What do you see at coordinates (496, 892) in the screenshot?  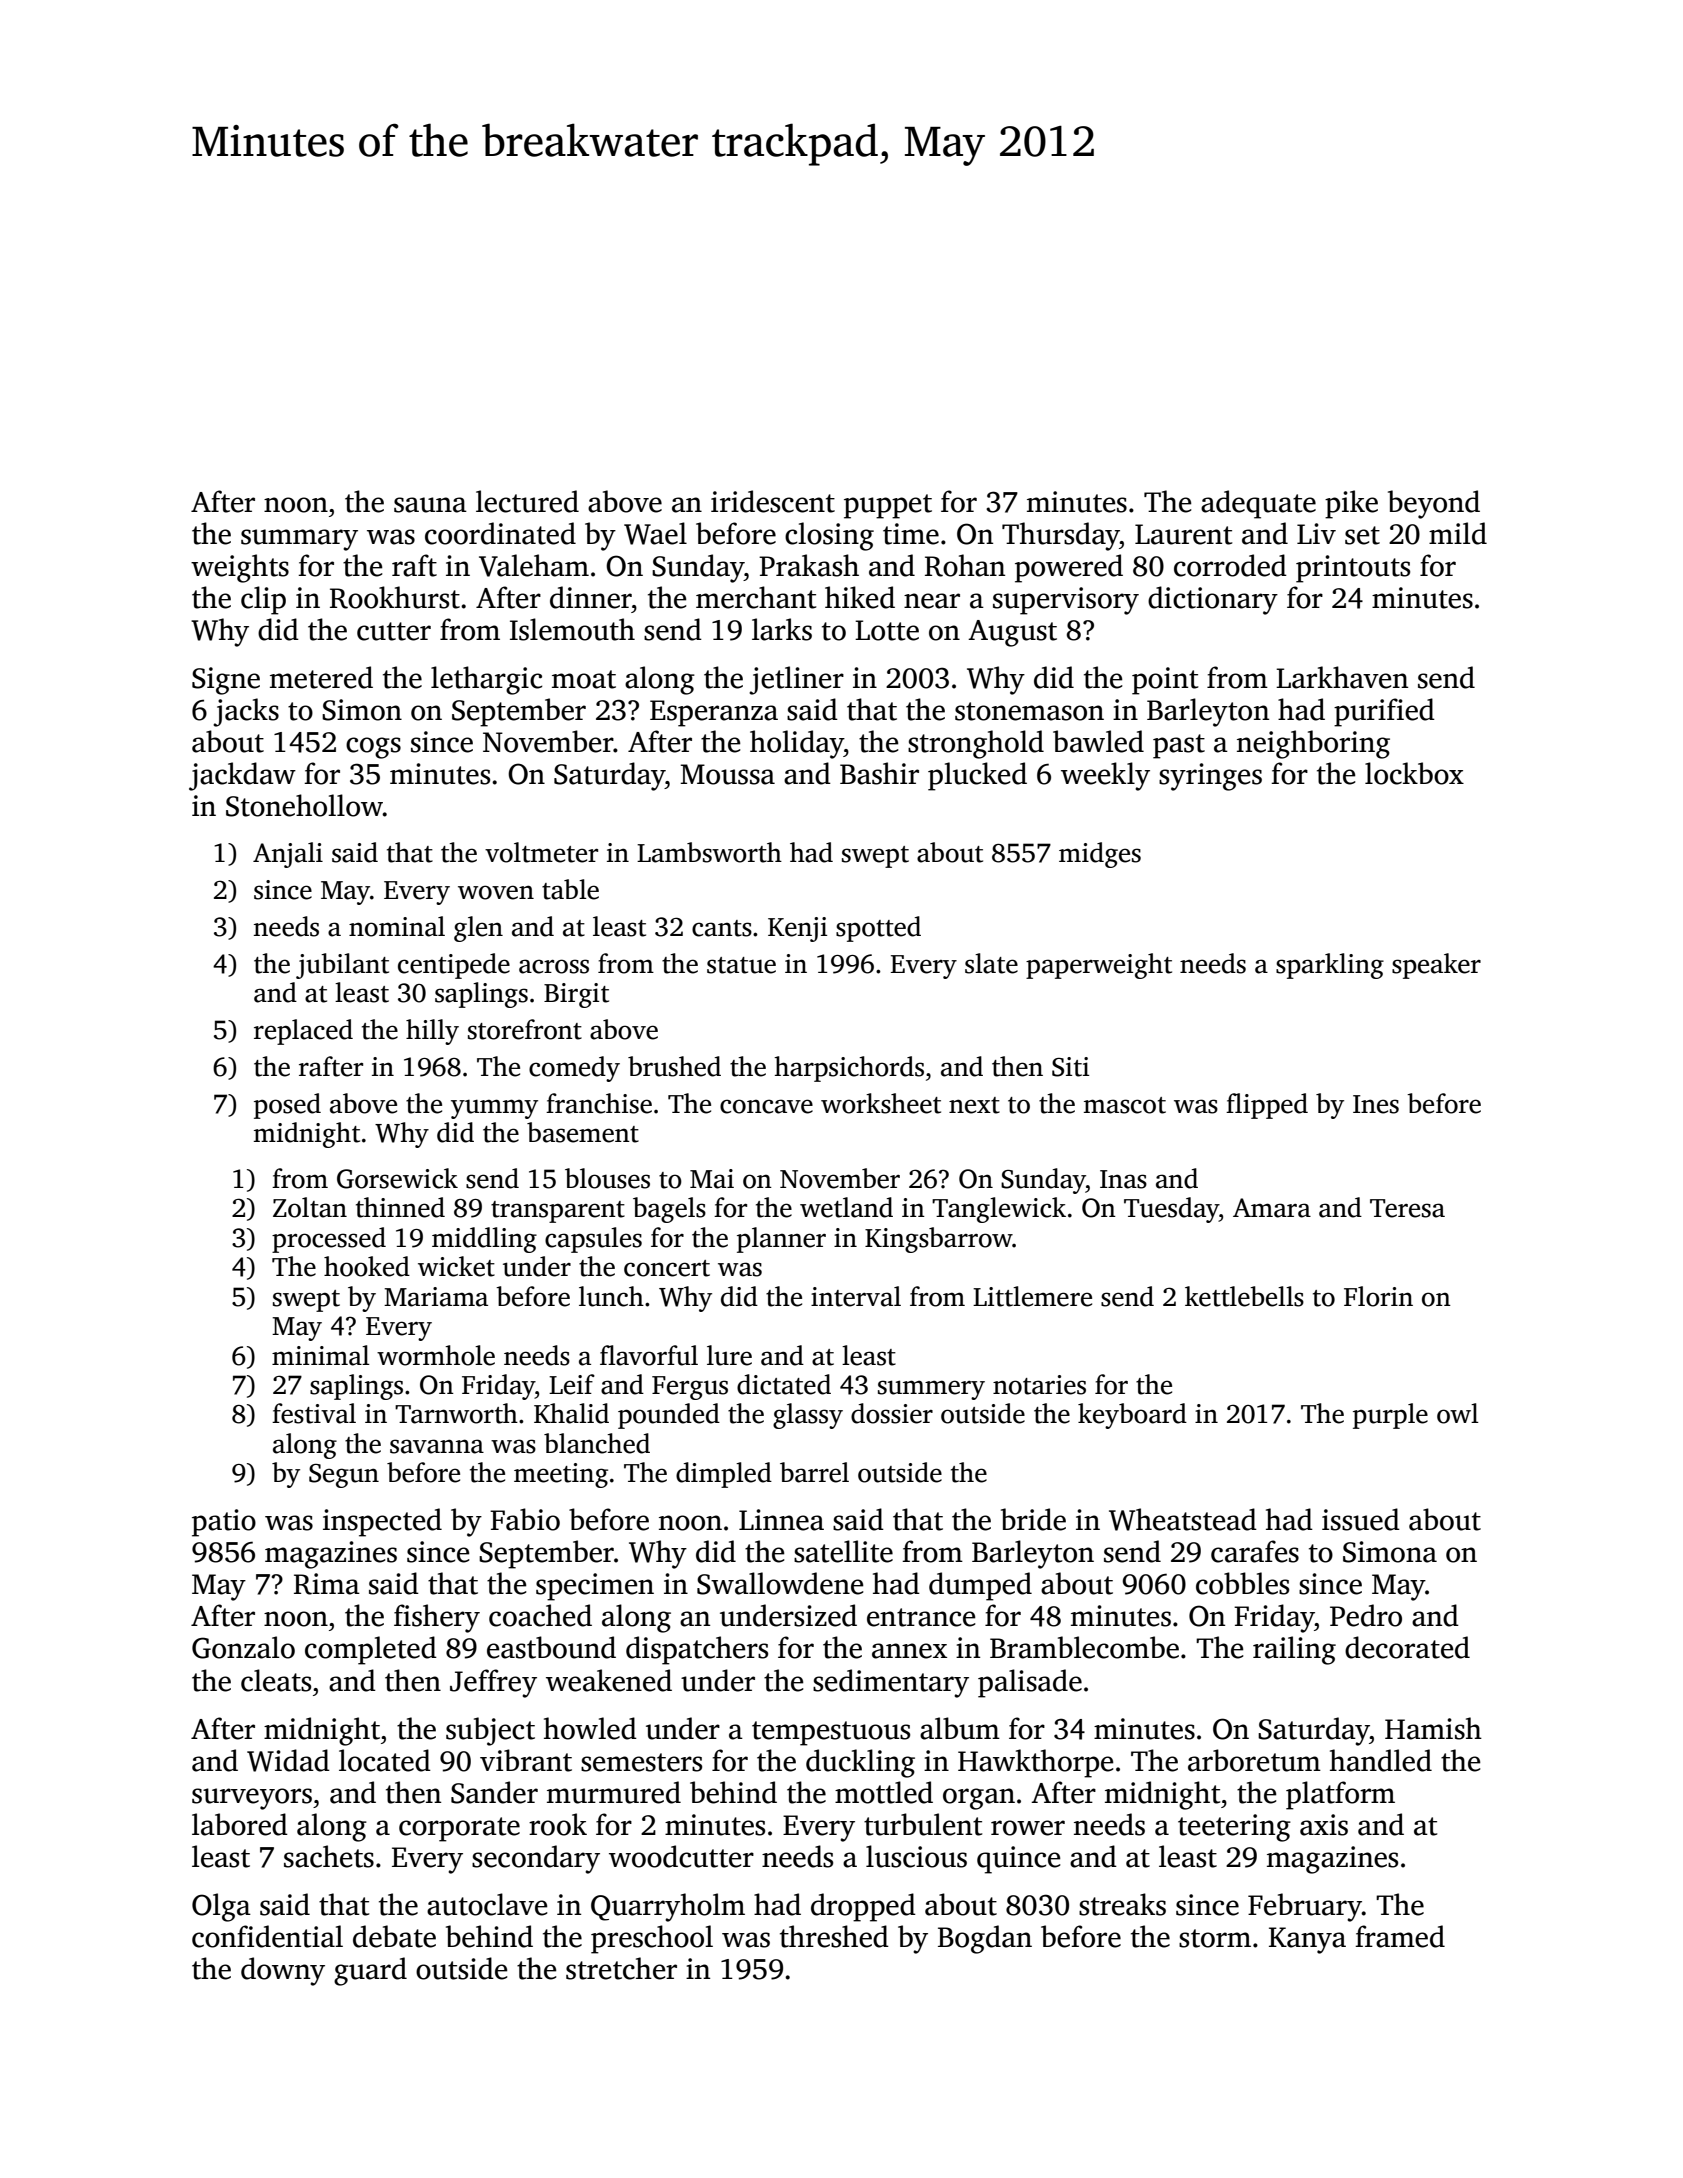 I see `woven` at bounding box center [496, 892].
